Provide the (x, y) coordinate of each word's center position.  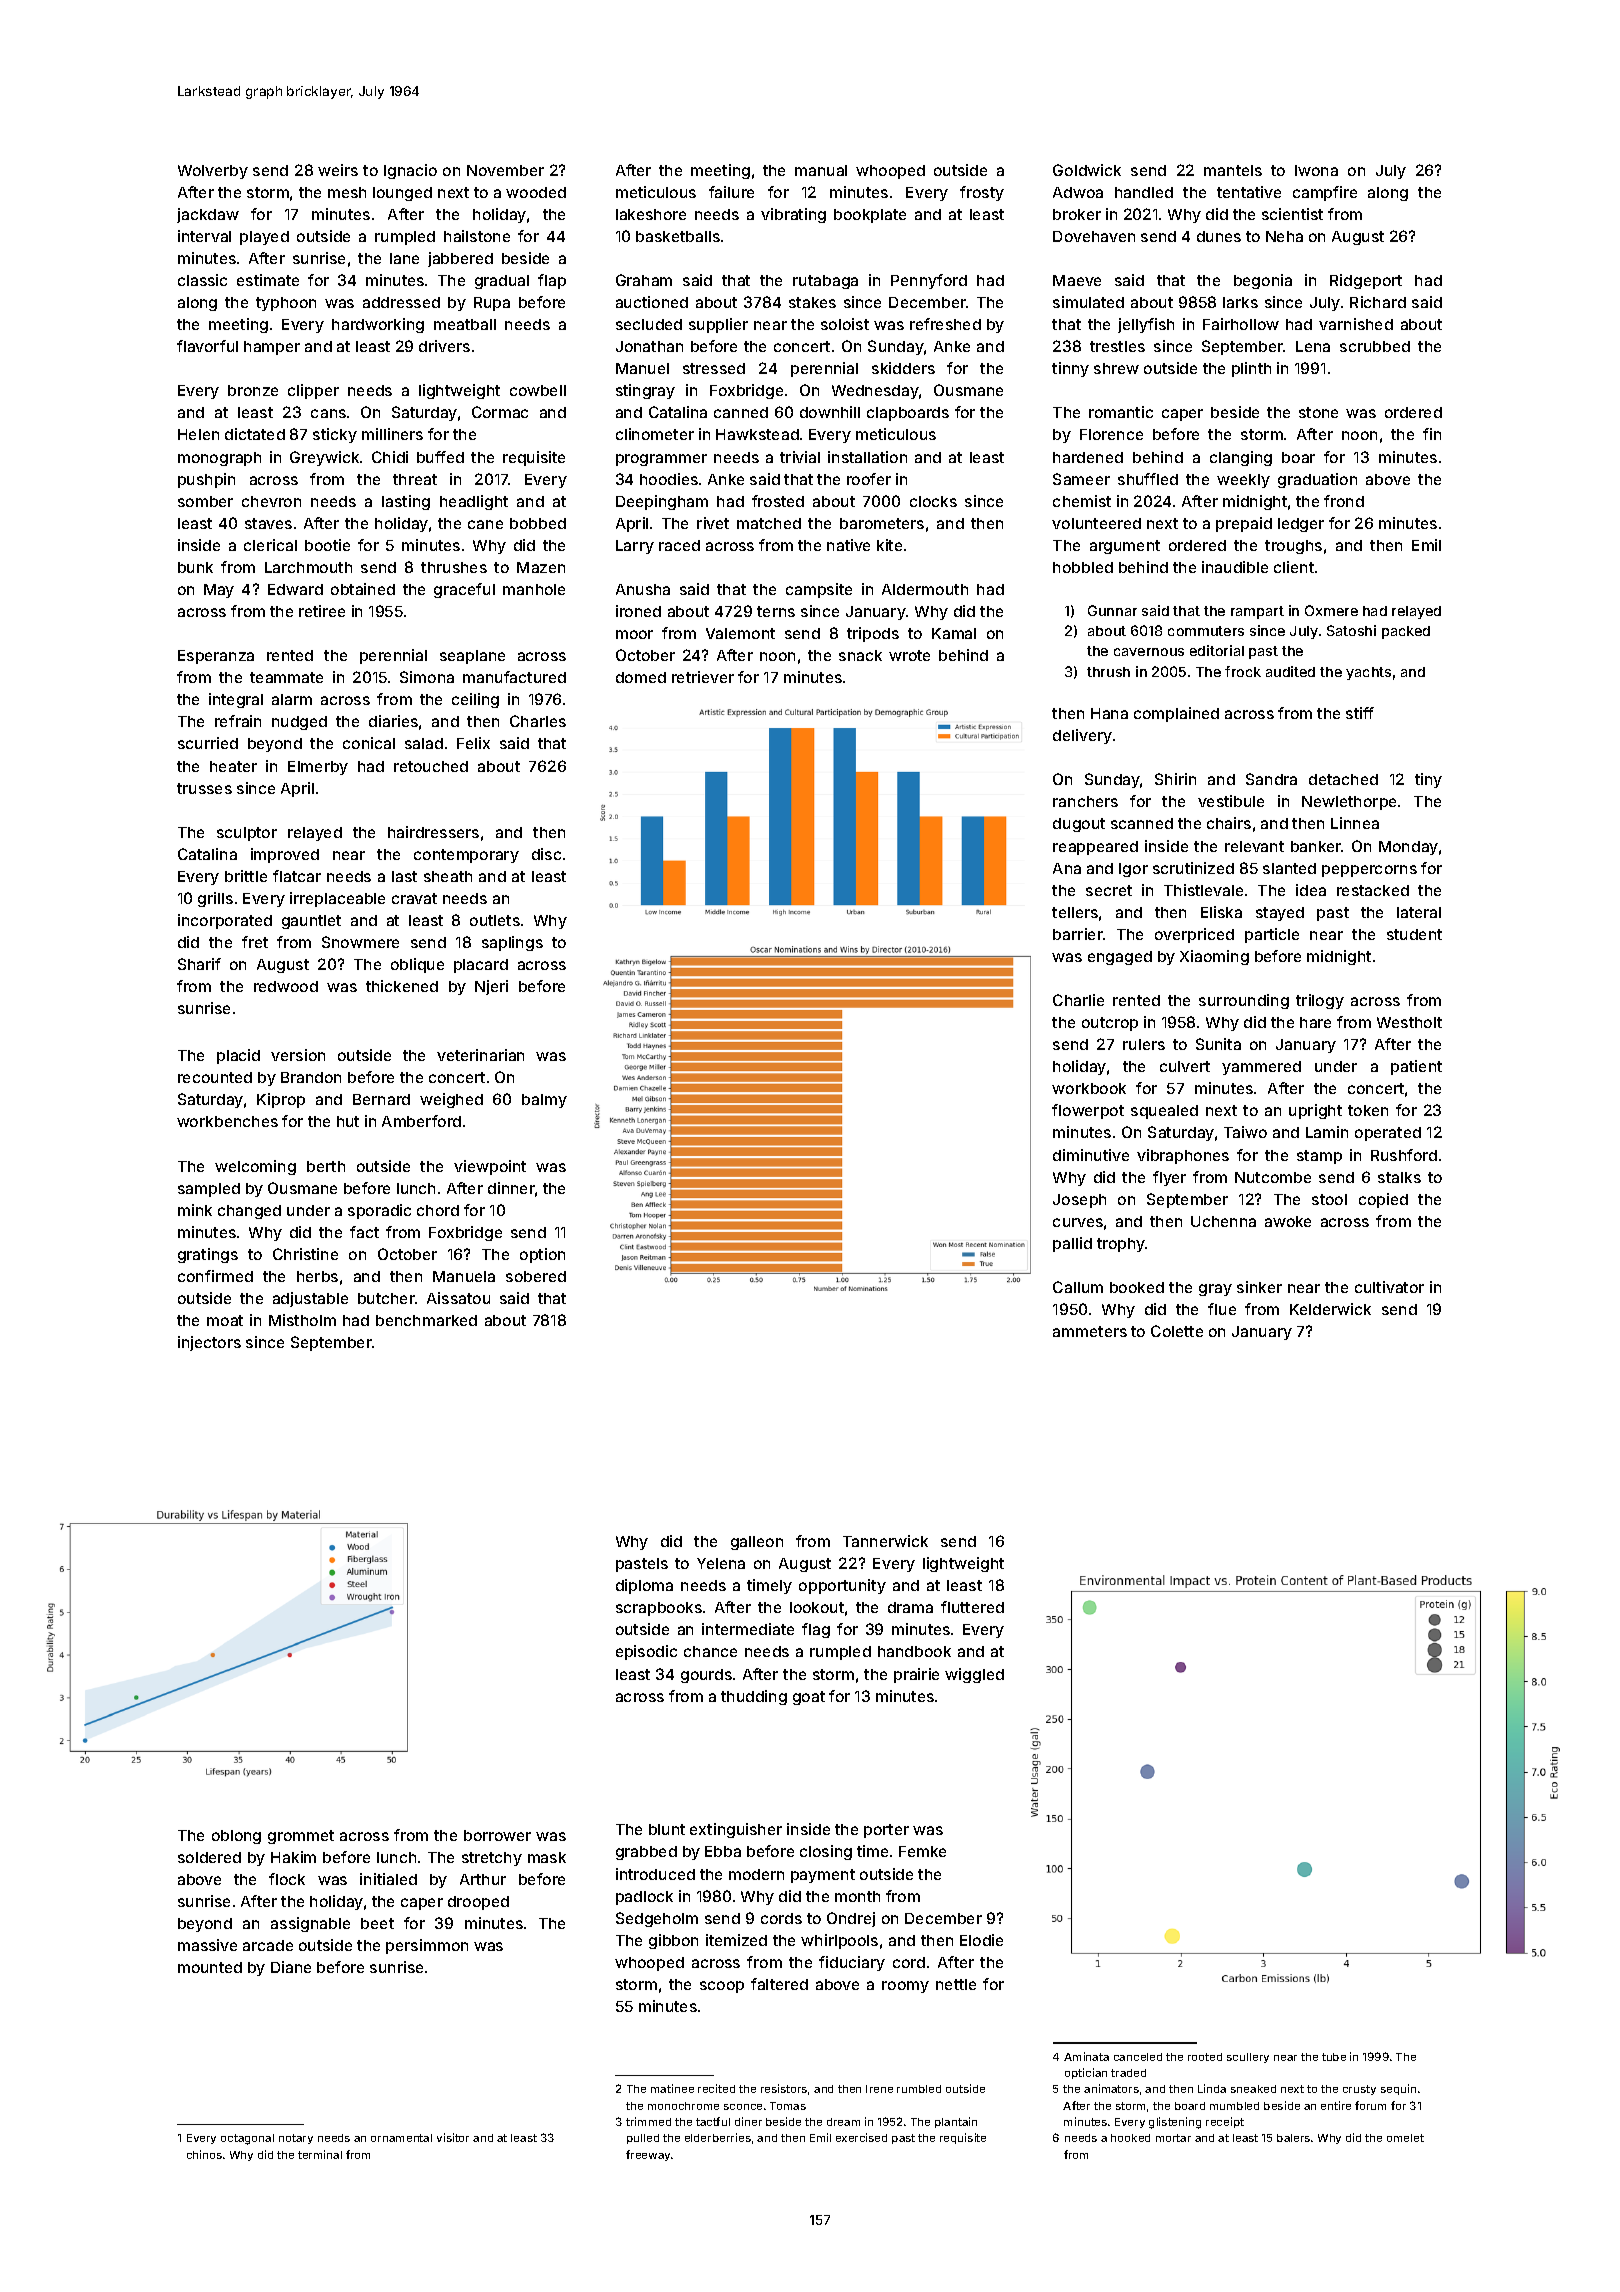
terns (776, 611)
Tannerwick (885, 1541)
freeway (648, 2155)
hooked (1130, 2138)
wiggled (974, 1675)
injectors (209, 1343)
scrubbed (1375, 346)
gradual (502, 282)
